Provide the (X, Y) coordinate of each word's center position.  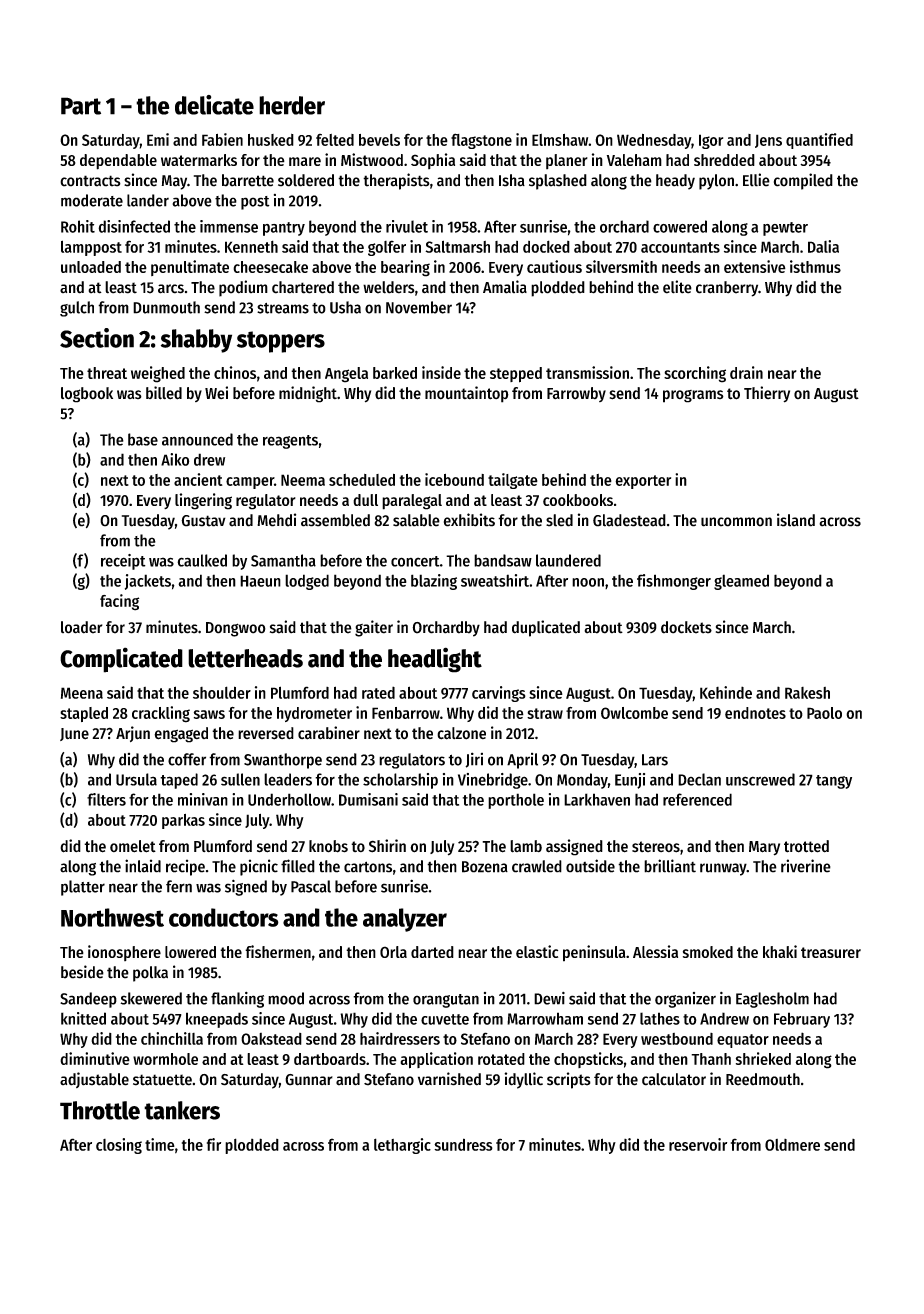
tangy (834, 782)
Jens (768, 141)
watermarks (199, 160)
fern (179, 886)
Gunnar (309, 1080)
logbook (87, 395)
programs (693, 396)
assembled (335, 520)
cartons (368, 867)
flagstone (481, 141)
